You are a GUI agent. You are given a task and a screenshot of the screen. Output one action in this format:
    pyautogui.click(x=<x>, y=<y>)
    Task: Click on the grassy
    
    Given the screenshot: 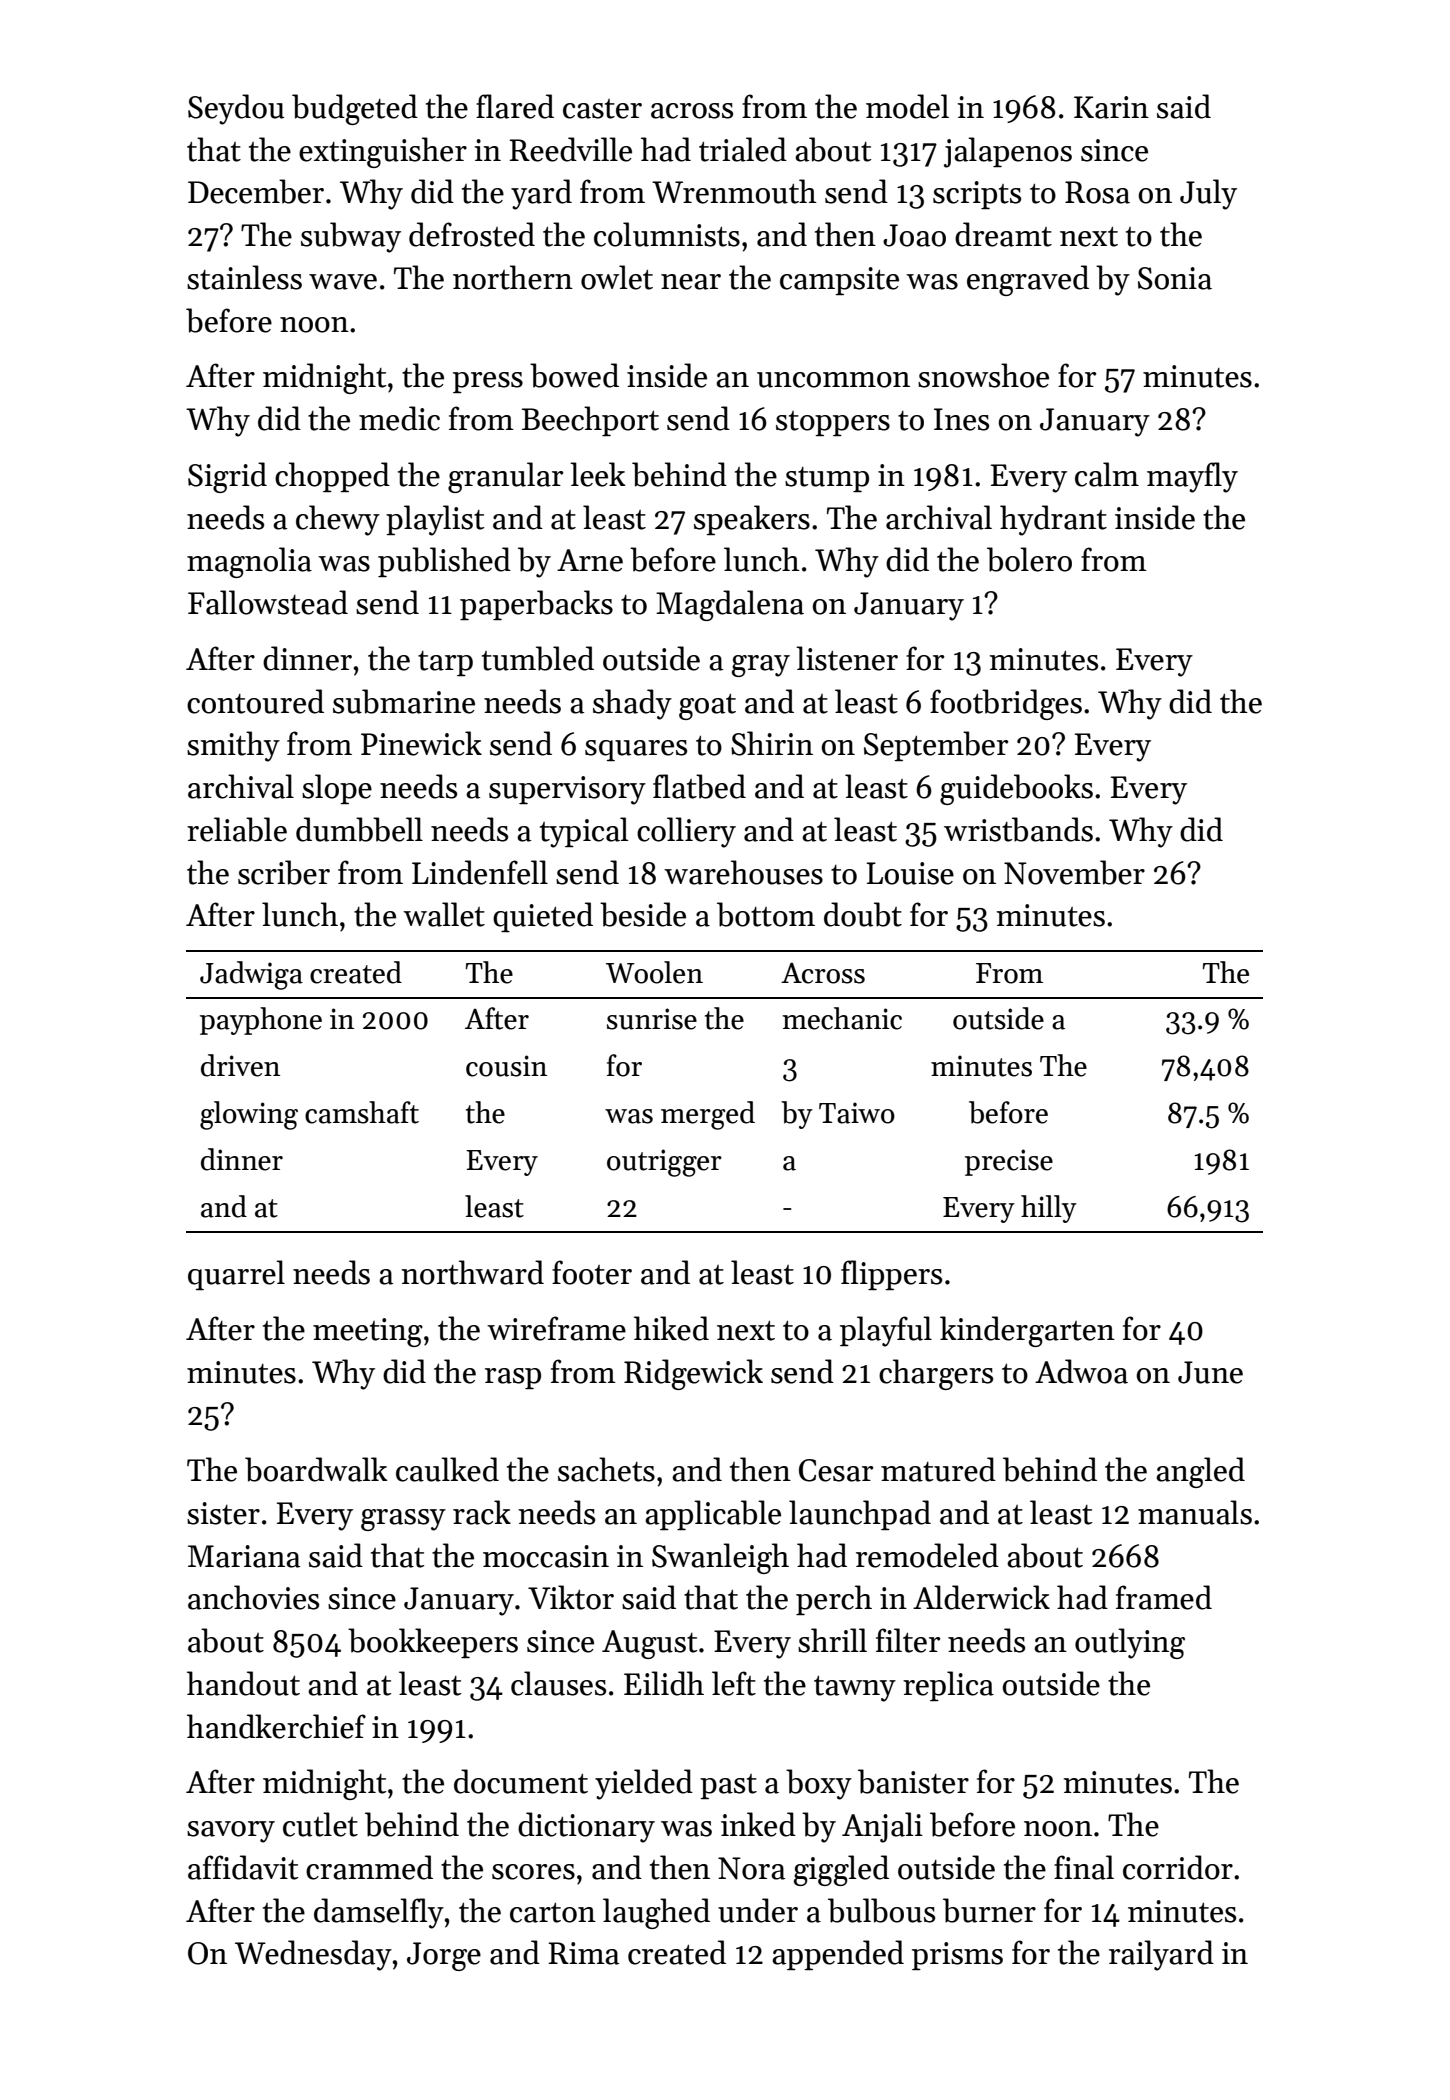 What is the action you would take?
    pyautogui.click(x=403, y=1520)
